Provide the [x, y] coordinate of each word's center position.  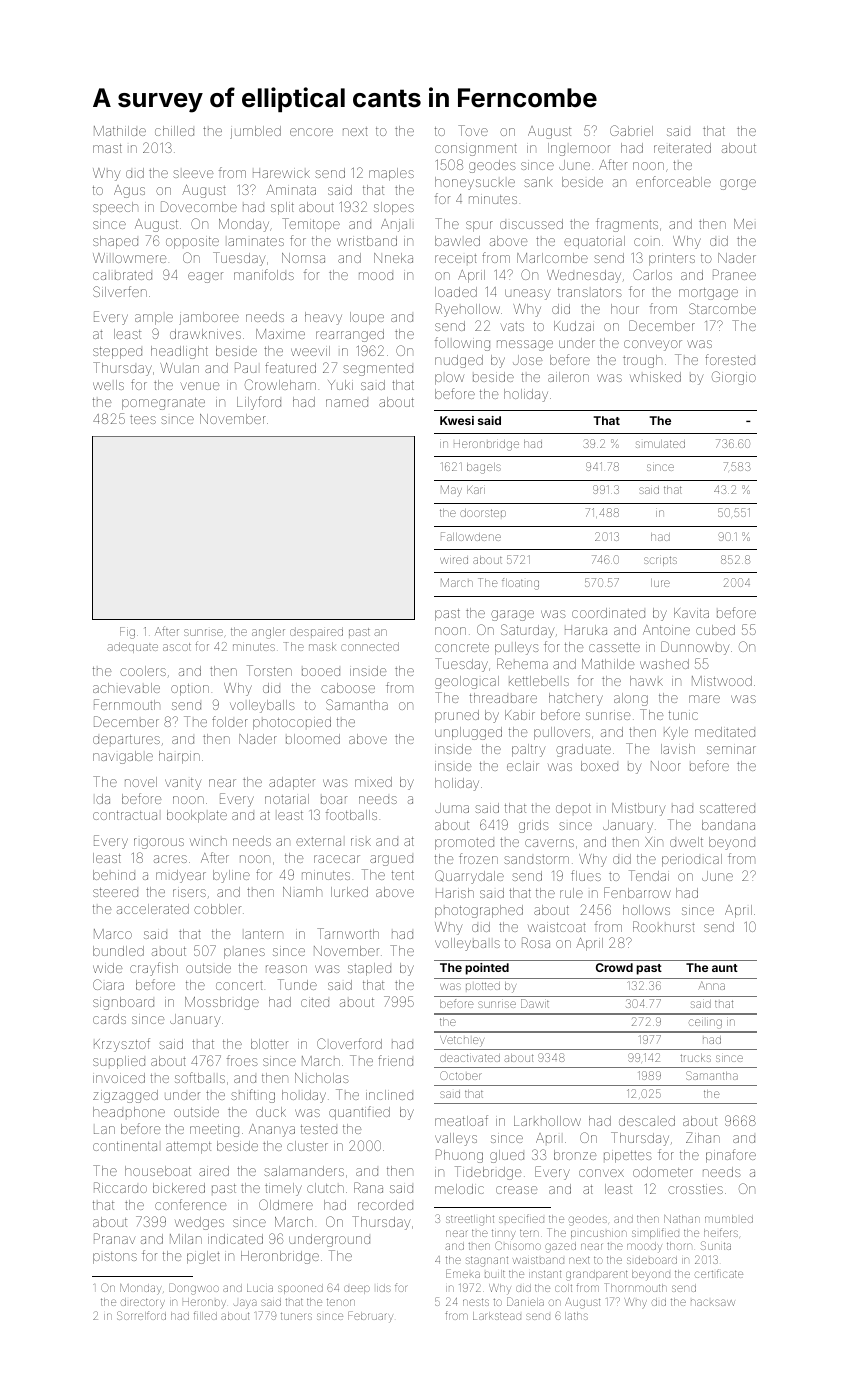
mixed [373, 782]
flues [586, 875]
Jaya [245, 1304]
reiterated [682, 148]
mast [107, 148]
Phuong [459, 1156]
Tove [473, 130]
